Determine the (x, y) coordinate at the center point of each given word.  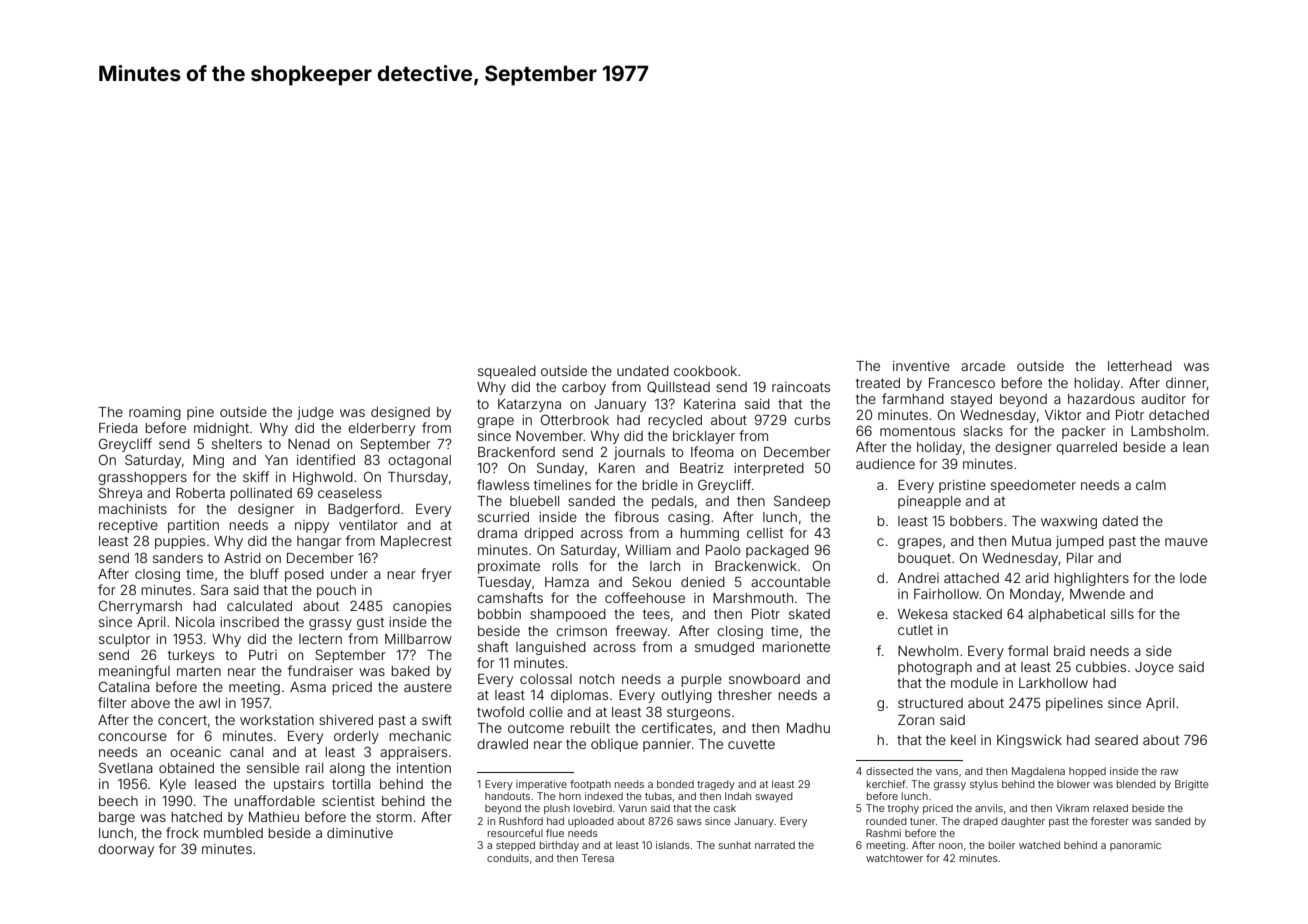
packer (1084, 432)
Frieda (118, 428)
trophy (903, 809)
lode (1193, 578)
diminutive (360, 833)
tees (656, 614)
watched (1039, 845)
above (150, 703)
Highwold (323, 478)
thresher (745, 695)
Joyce (1154, 668)
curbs (812, 420)
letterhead (1140, 366)
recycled (675, 421)
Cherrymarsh (140, 607)
